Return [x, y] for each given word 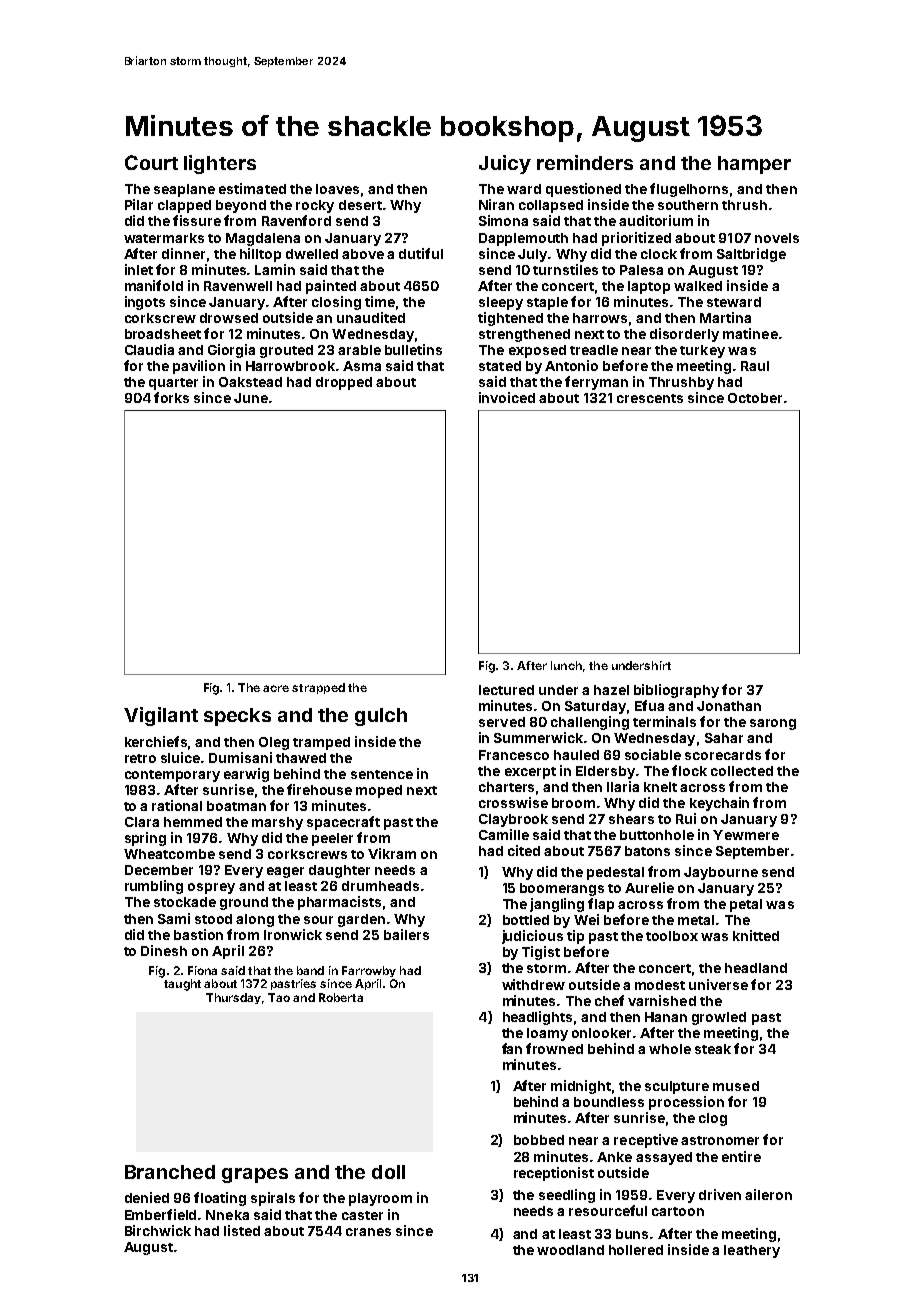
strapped [318, 688]
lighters [220, 164]
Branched [170, 1172]
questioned [583, 190]
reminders [585, 162]
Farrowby [369, 971]
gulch [381, 717]
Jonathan [729, 706]
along [255, 920]
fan [512, 1048]
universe [718, 984]
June [251, 398]
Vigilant [161, 716]
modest [660, 985]
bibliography [676, 691]
